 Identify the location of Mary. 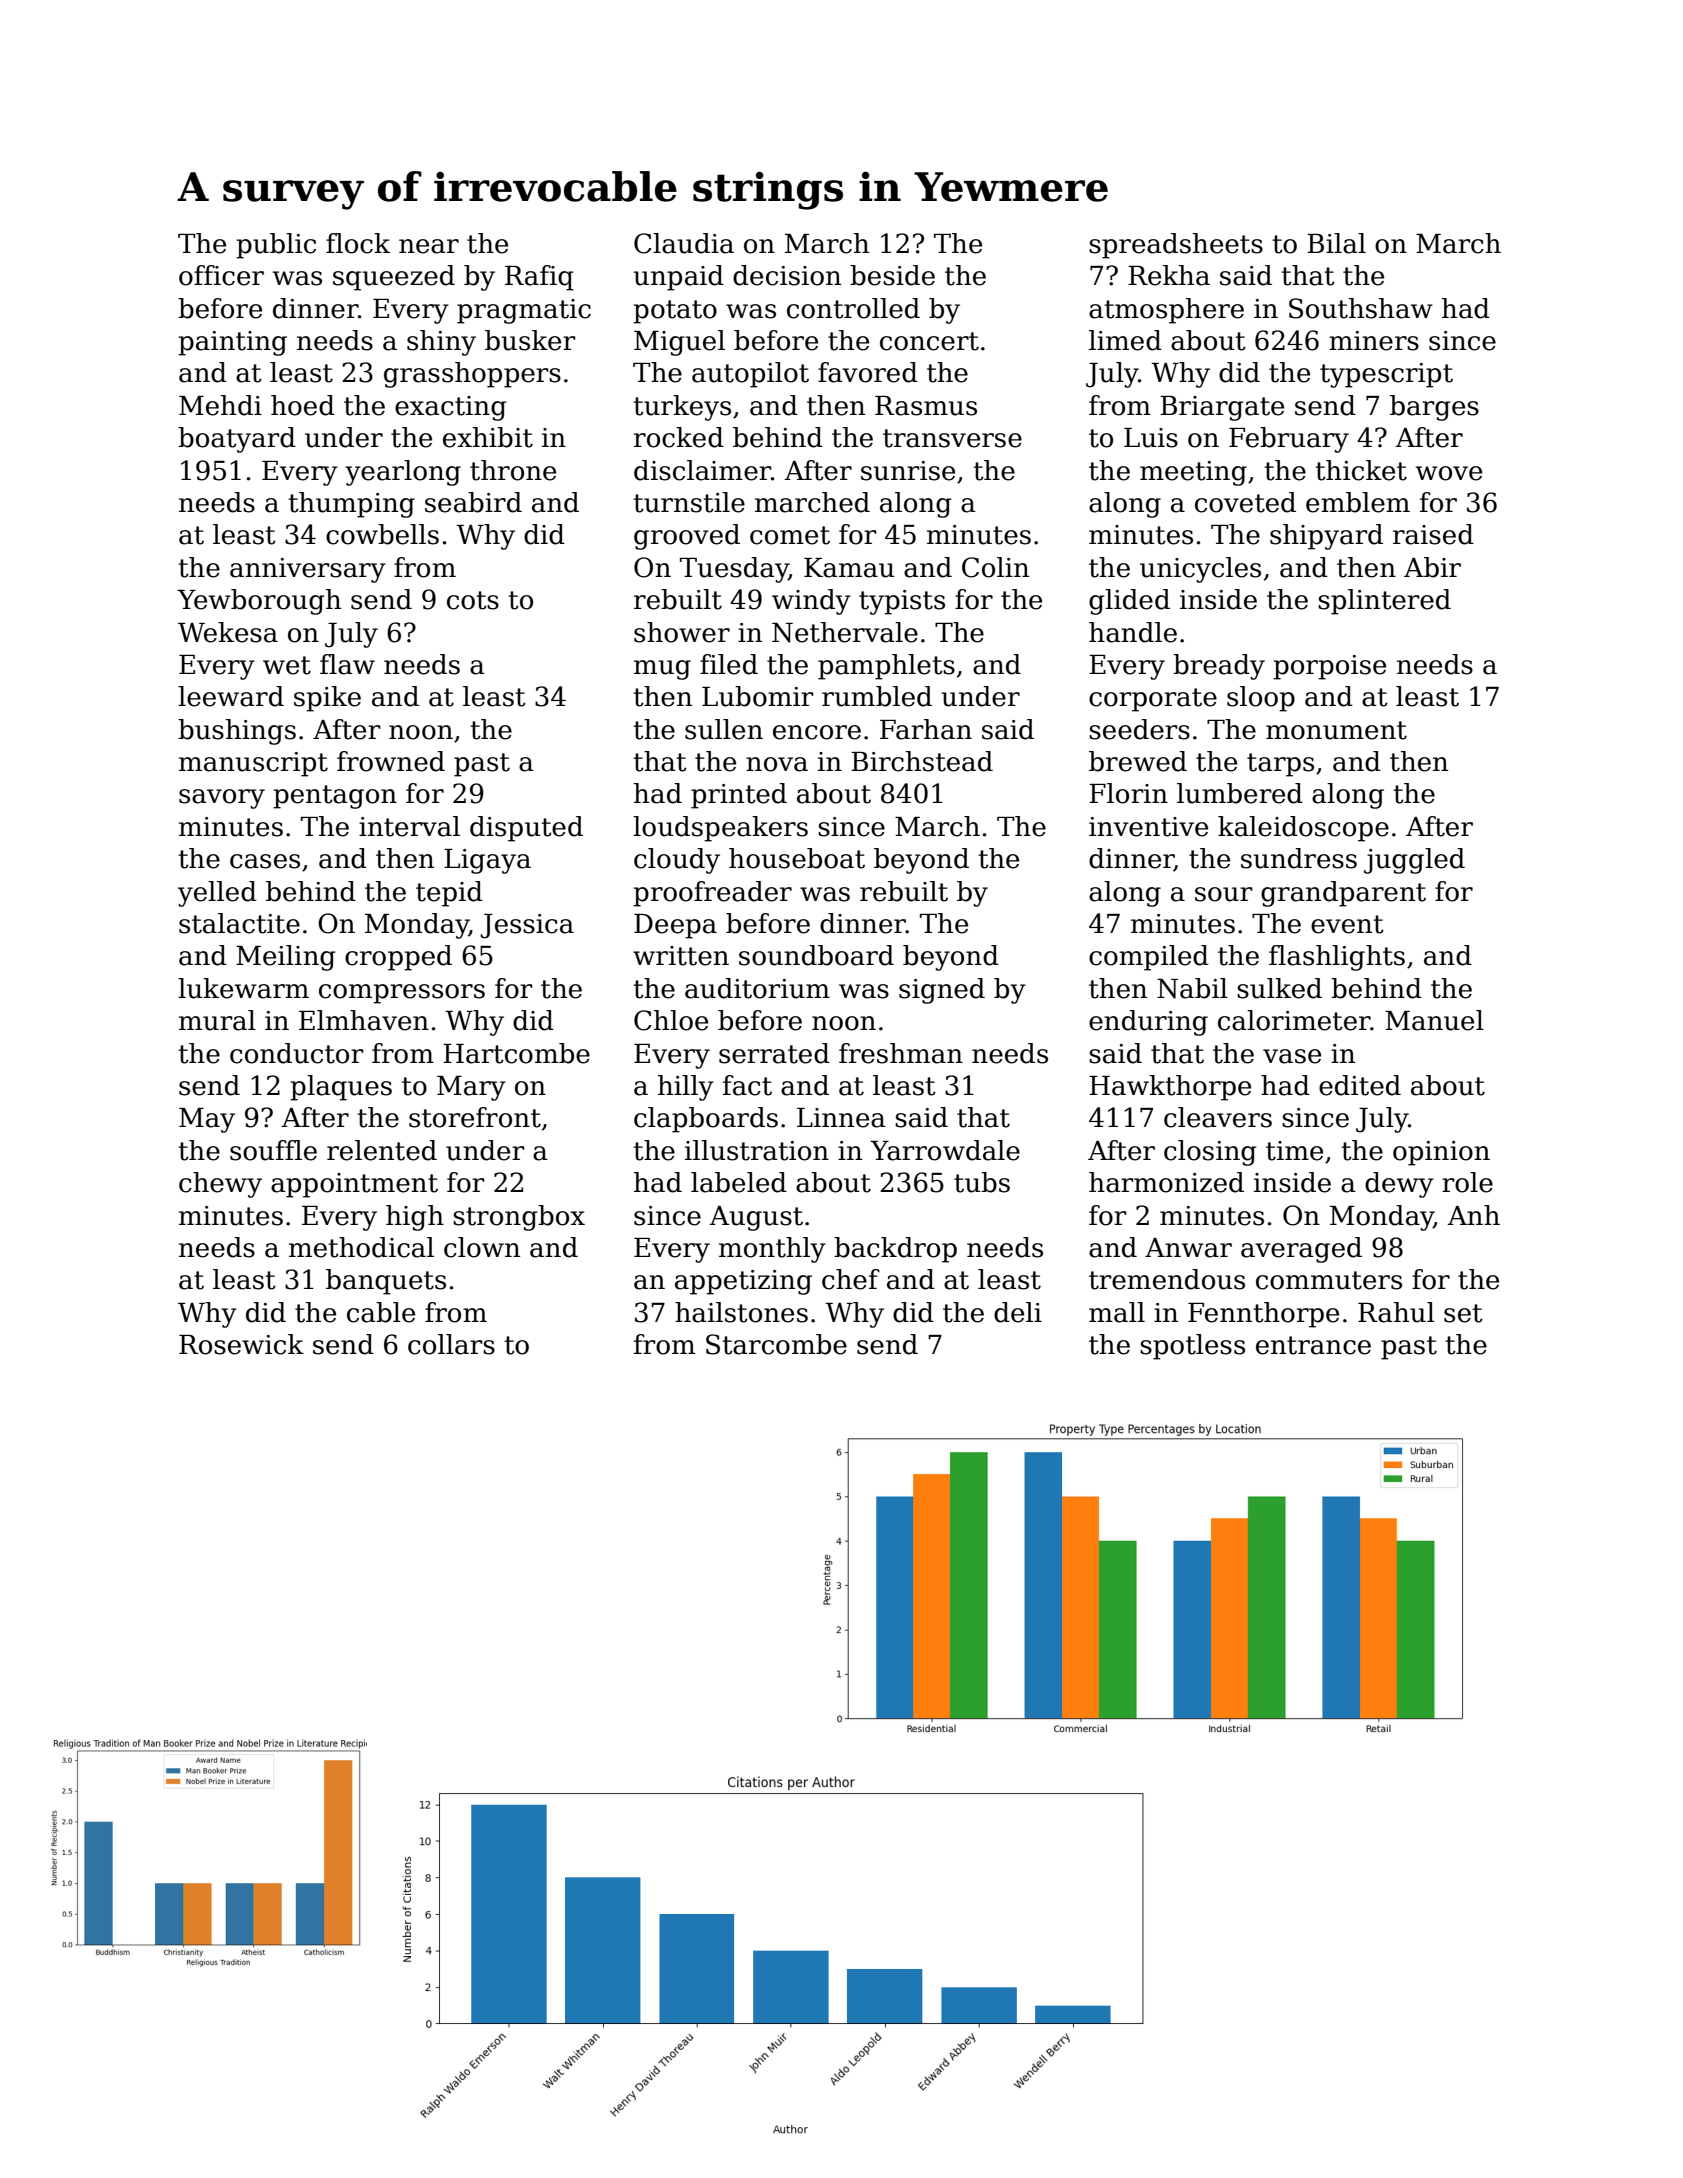
(471, 1088).
